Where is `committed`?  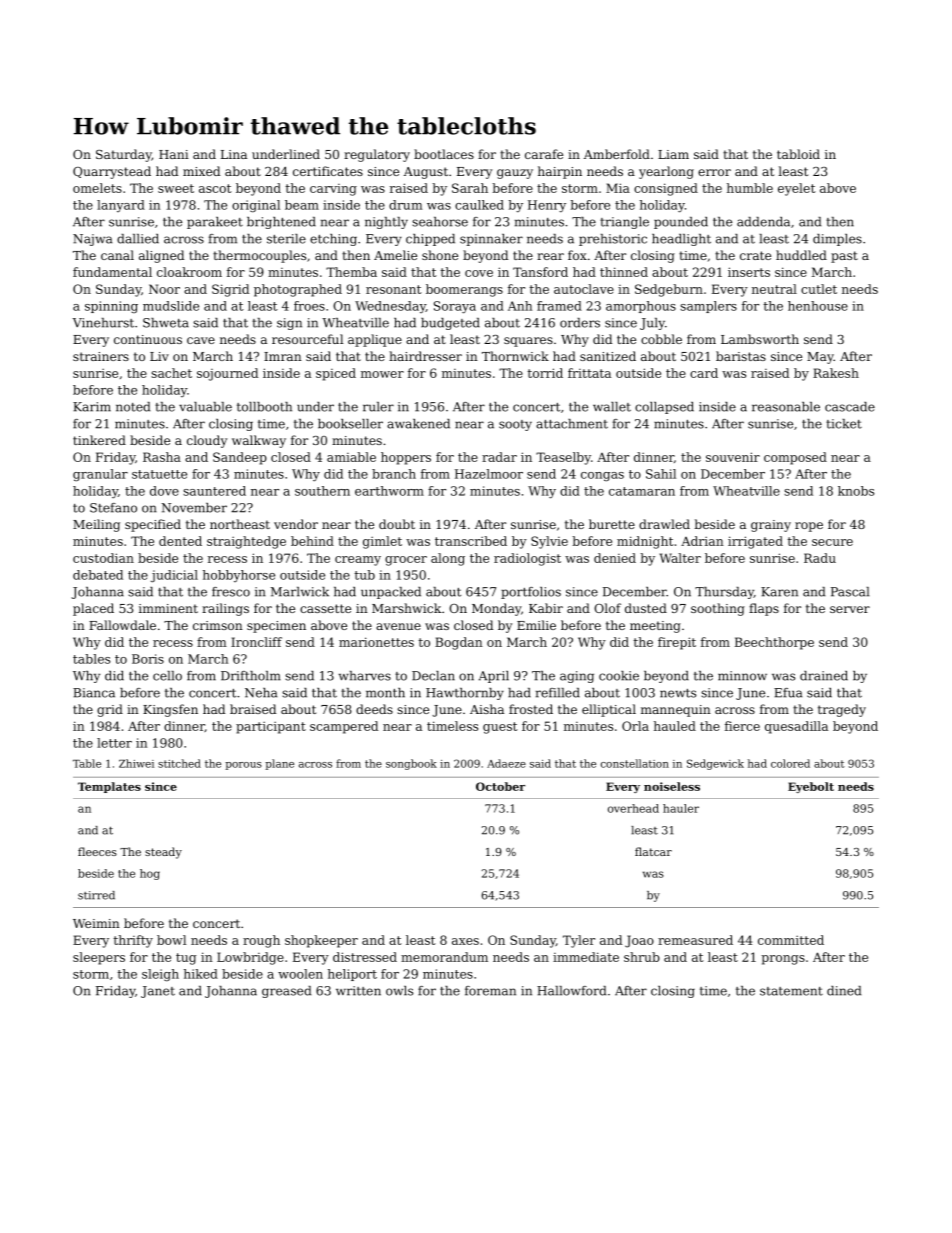
committed is located at coordinates (791, 940).
